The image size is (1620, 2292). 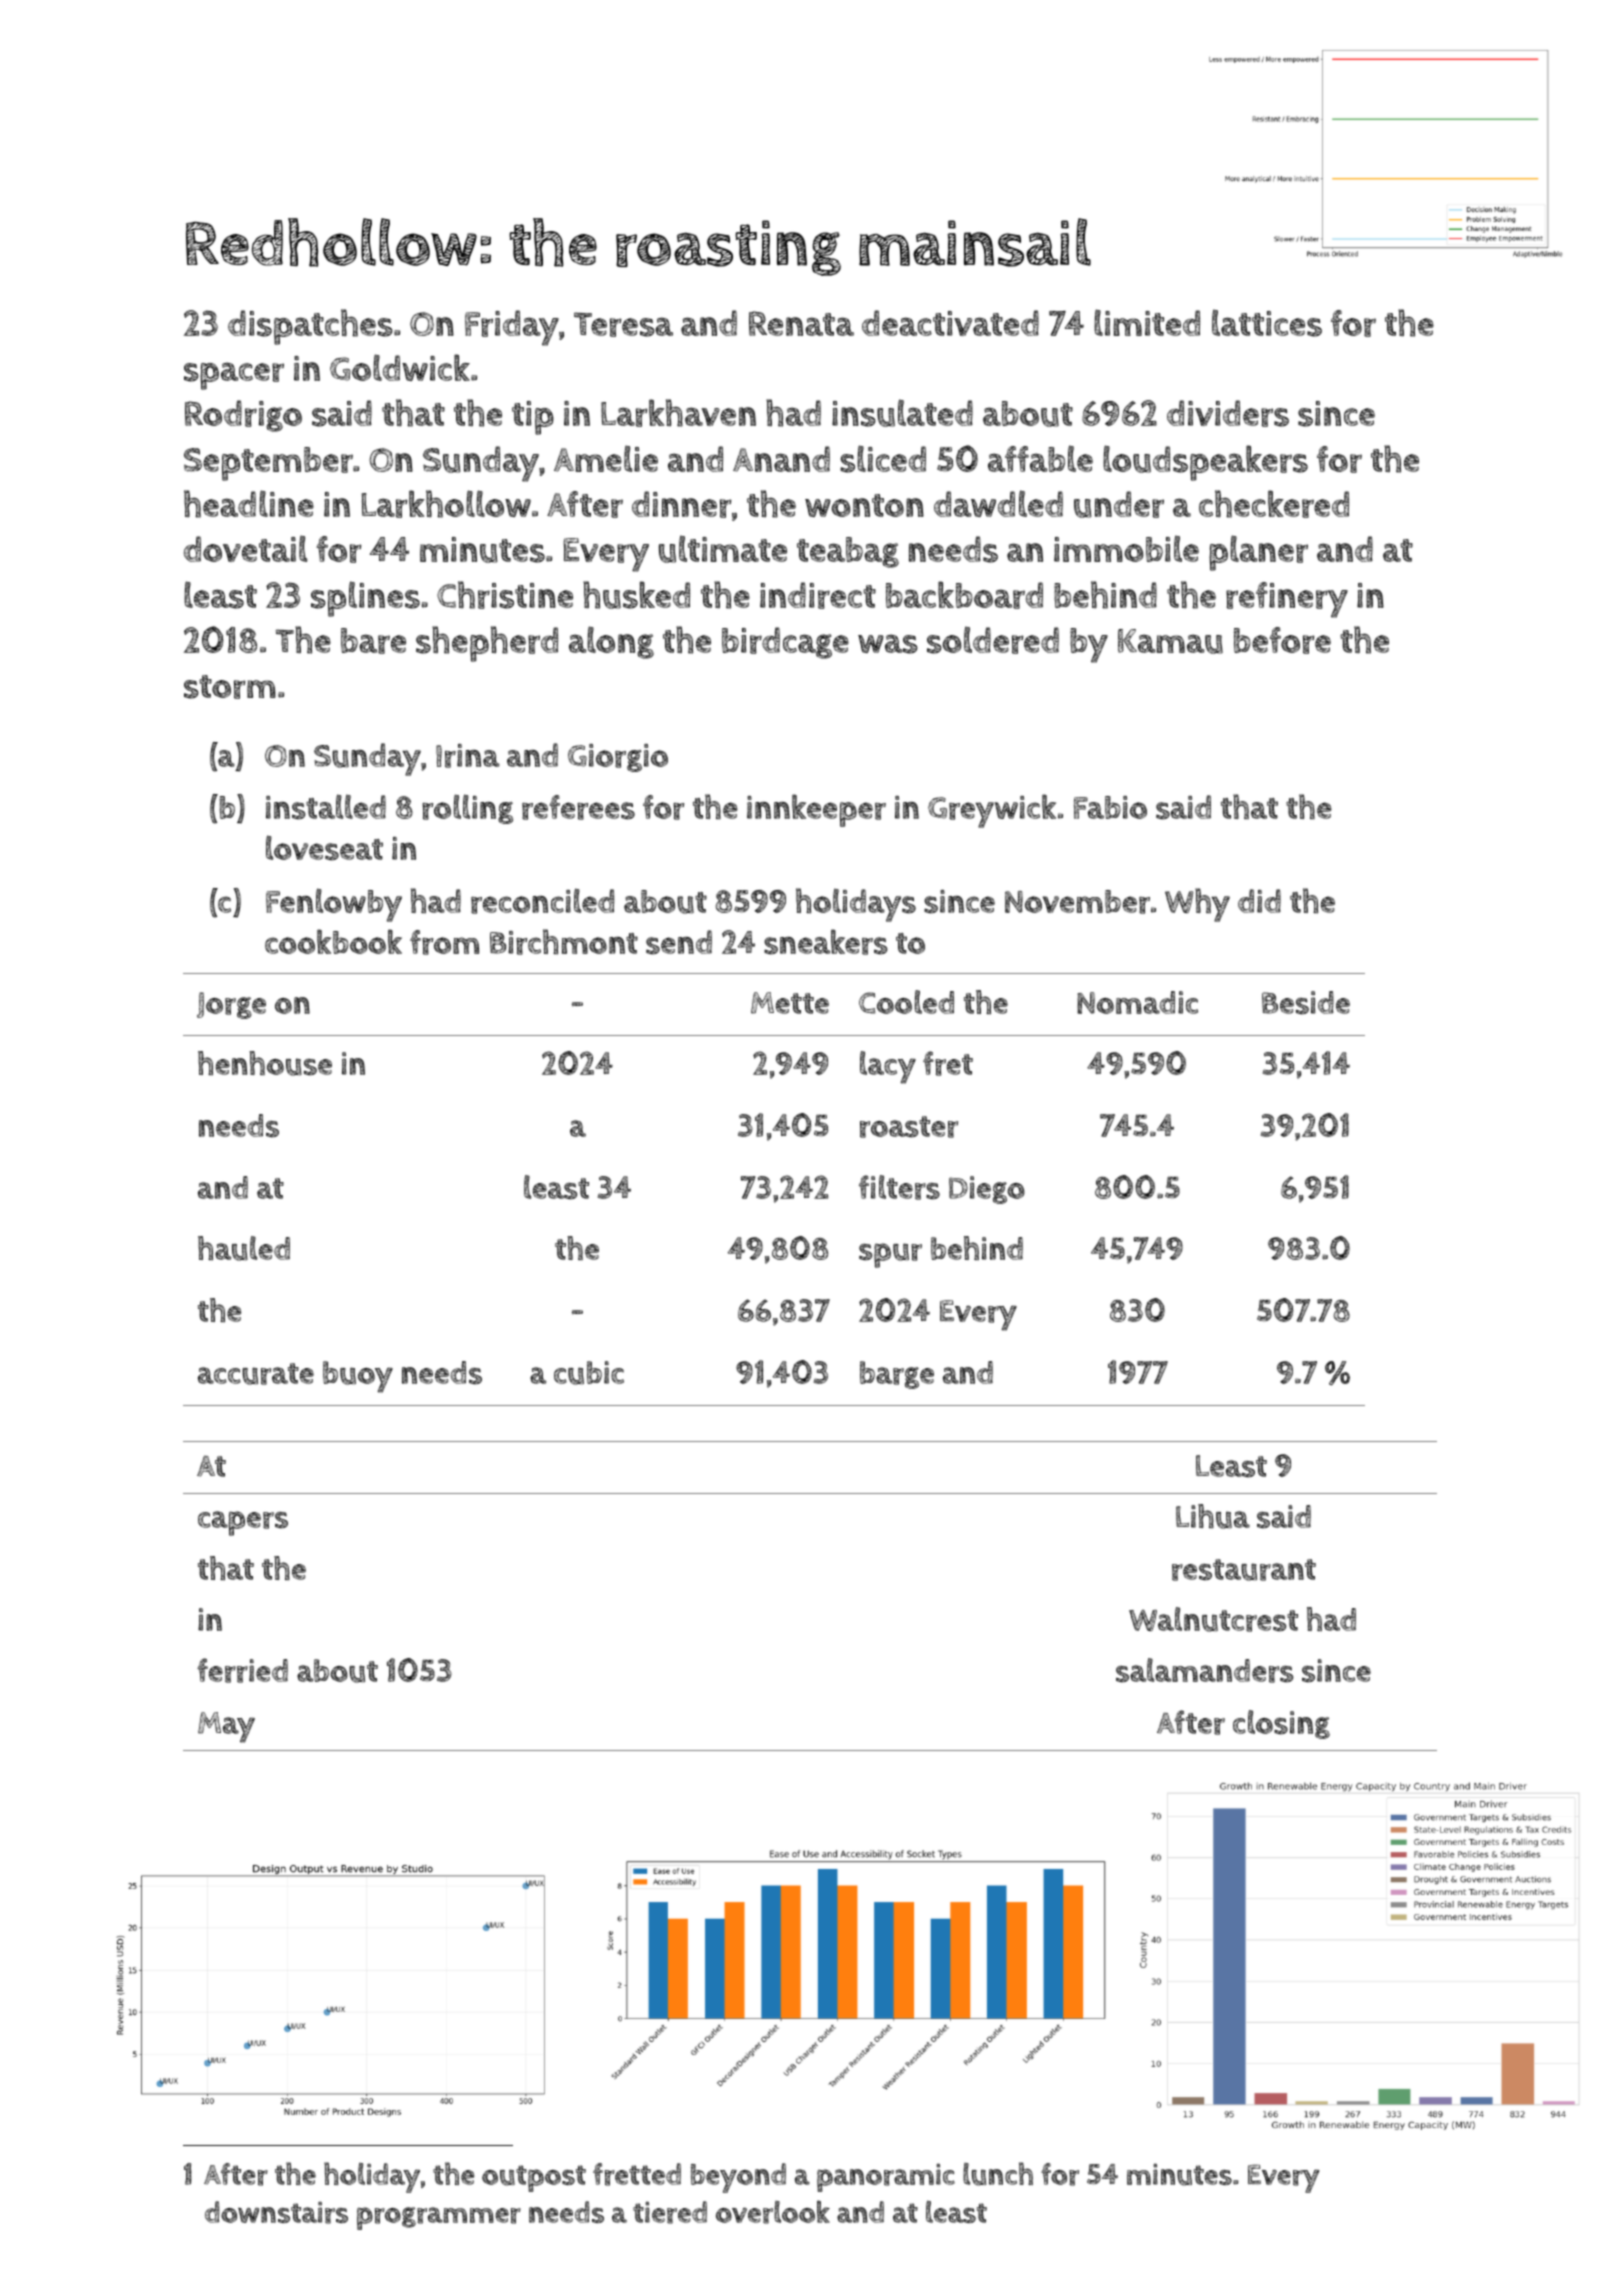 What do you see at coordinates (243, 1523) in the screenshot?
I see `capers` at bounding box center [243, 1523].
